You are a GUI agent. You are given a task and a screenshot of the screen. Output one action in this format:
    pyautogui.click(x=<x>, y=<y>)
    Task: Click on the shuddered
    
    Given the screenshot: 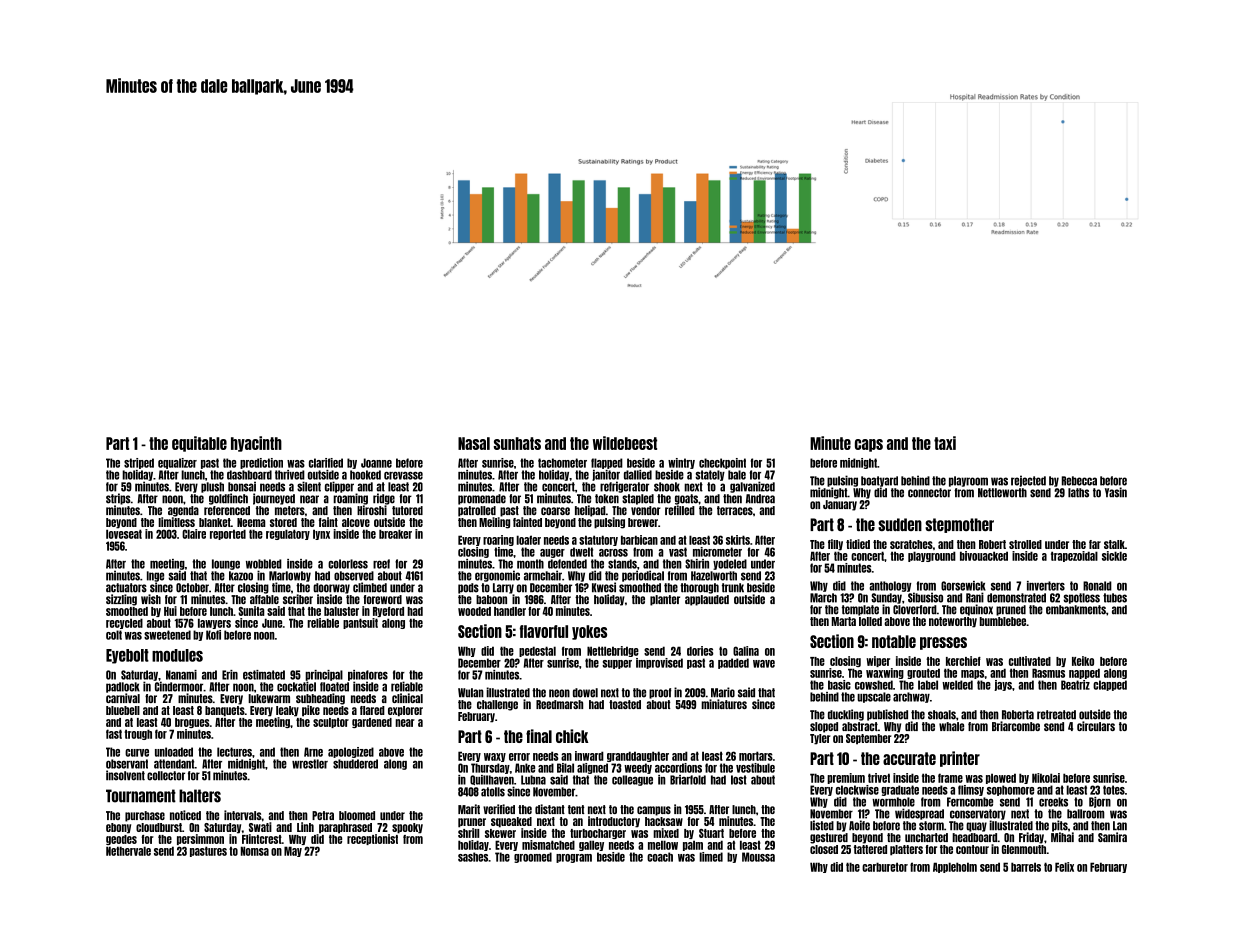 What is the action you would take?
    pyautogui.click(x=355, y=764)
